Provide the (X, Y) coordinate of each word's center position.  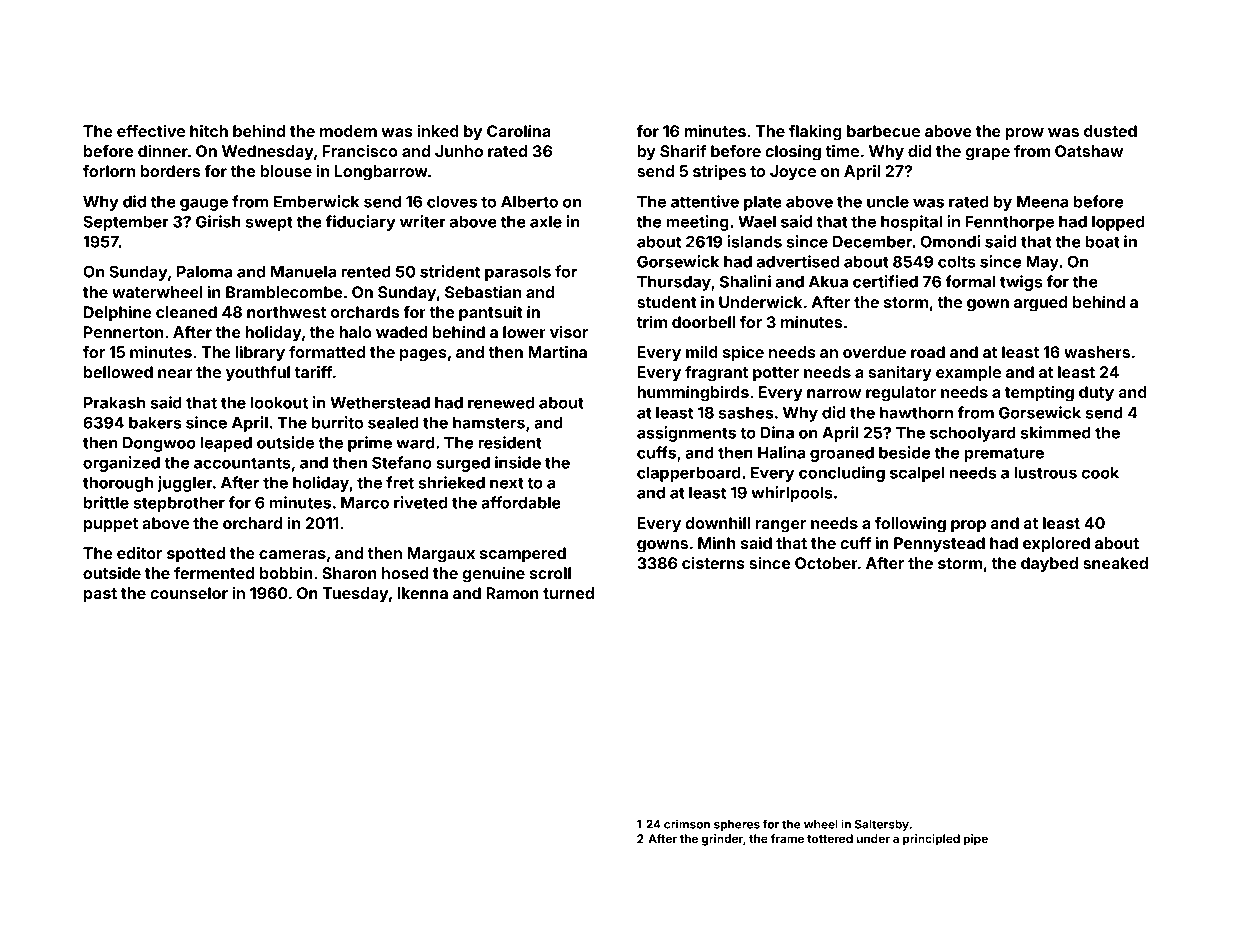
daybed (1049, 565)
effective (151, 131)
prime (370, 444)
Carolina (518, 131)
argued (1040, 304)
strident (450, 271)
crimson (687, 824)
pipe (976, 840)
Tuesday (355, 595)
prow (1025, 134)
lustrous (1045, 473)
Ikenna (422, 593)
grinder (722, 840)
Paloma (204, 272)
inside (518, 462)
